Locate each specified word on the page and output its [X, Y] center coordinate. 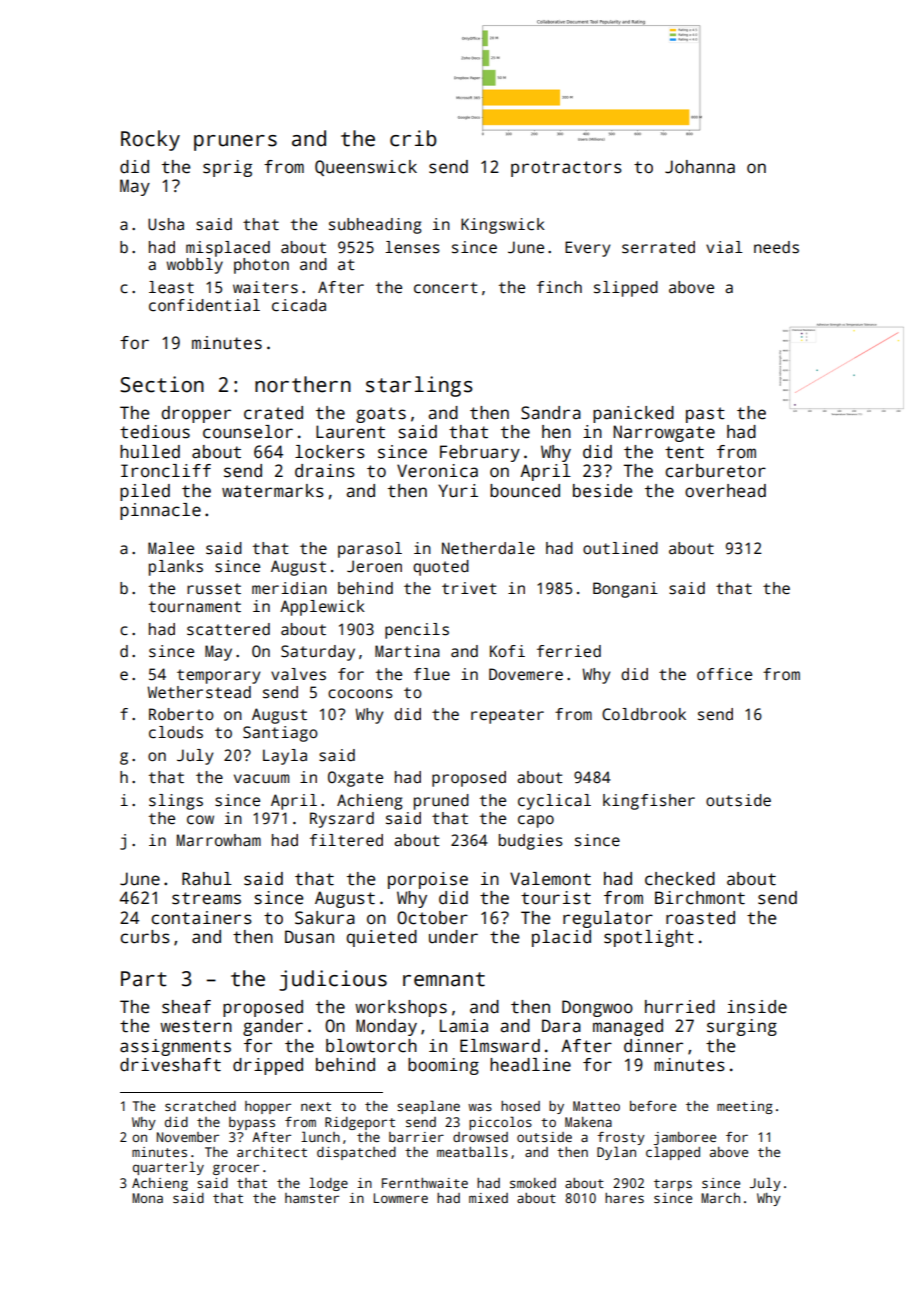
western [196, 1026]
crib [413, 138]
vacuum [261, 779]
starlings [419, 386]
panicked [633, 414]
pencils [417, 631]
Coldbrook [644, 714]
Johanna [700, 167]
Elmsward [500, 1046]
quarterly [168, 1168]
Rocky [150, 140]
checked [680, 879]
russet [214, 589]
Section [162, 384]
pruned [441, 802]
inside [757, 1007]
